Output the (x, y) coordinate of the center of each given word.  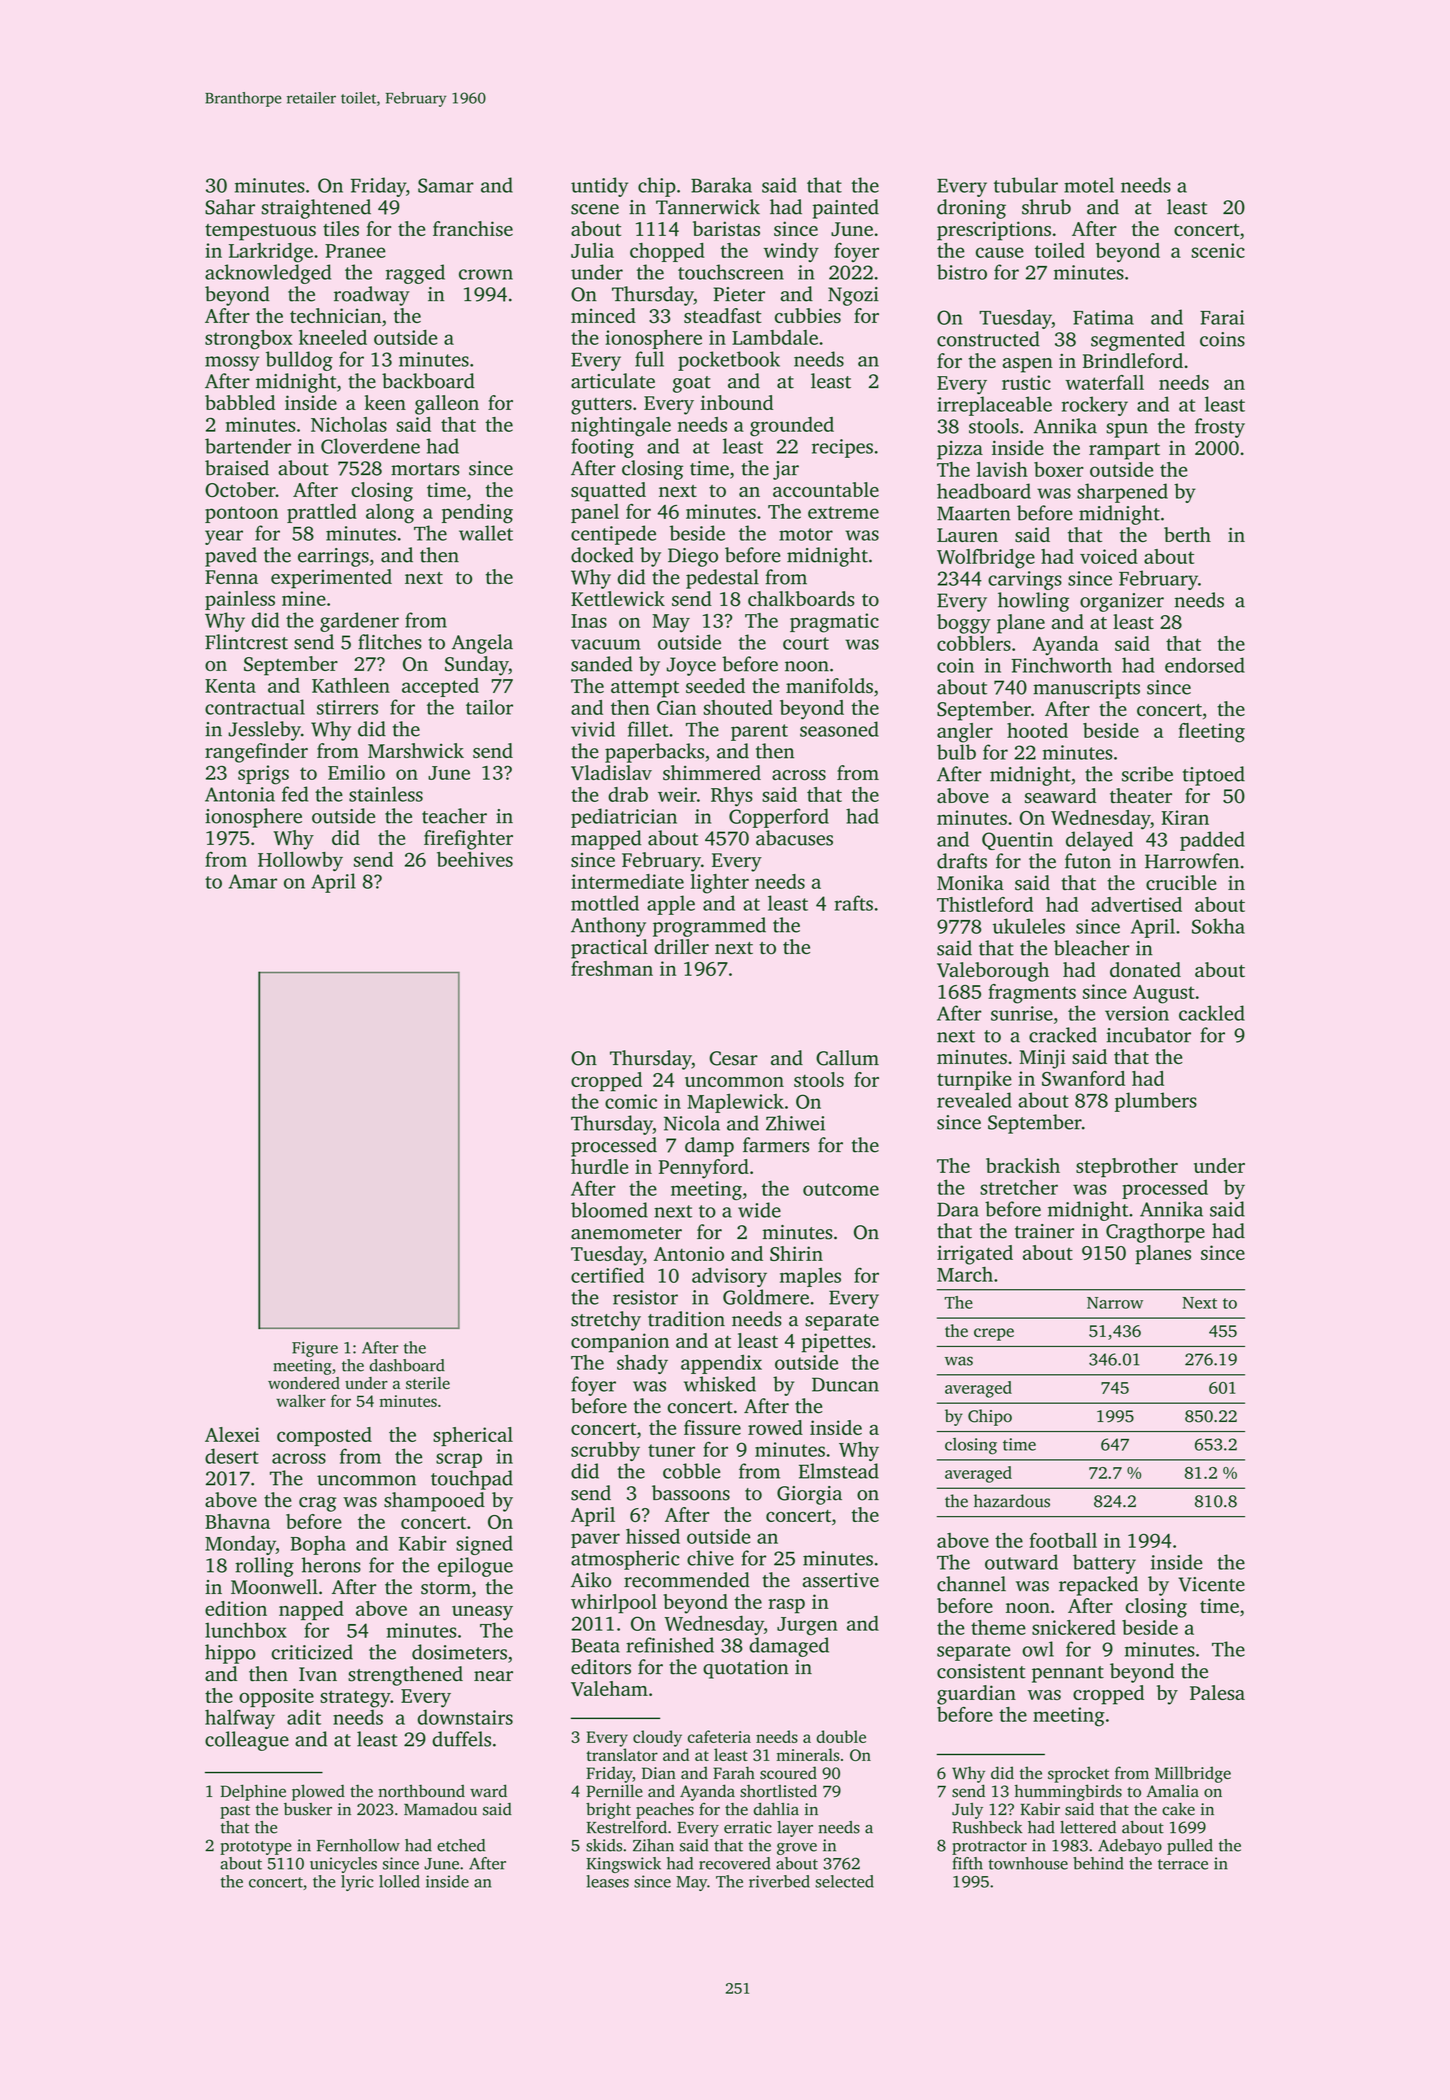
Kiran (1185, 817)
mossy (232, 363)
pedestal (722, 579)
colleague (247, 1741)
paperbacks (654, 753)
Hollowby (300, 861)
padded (1212, 841)
